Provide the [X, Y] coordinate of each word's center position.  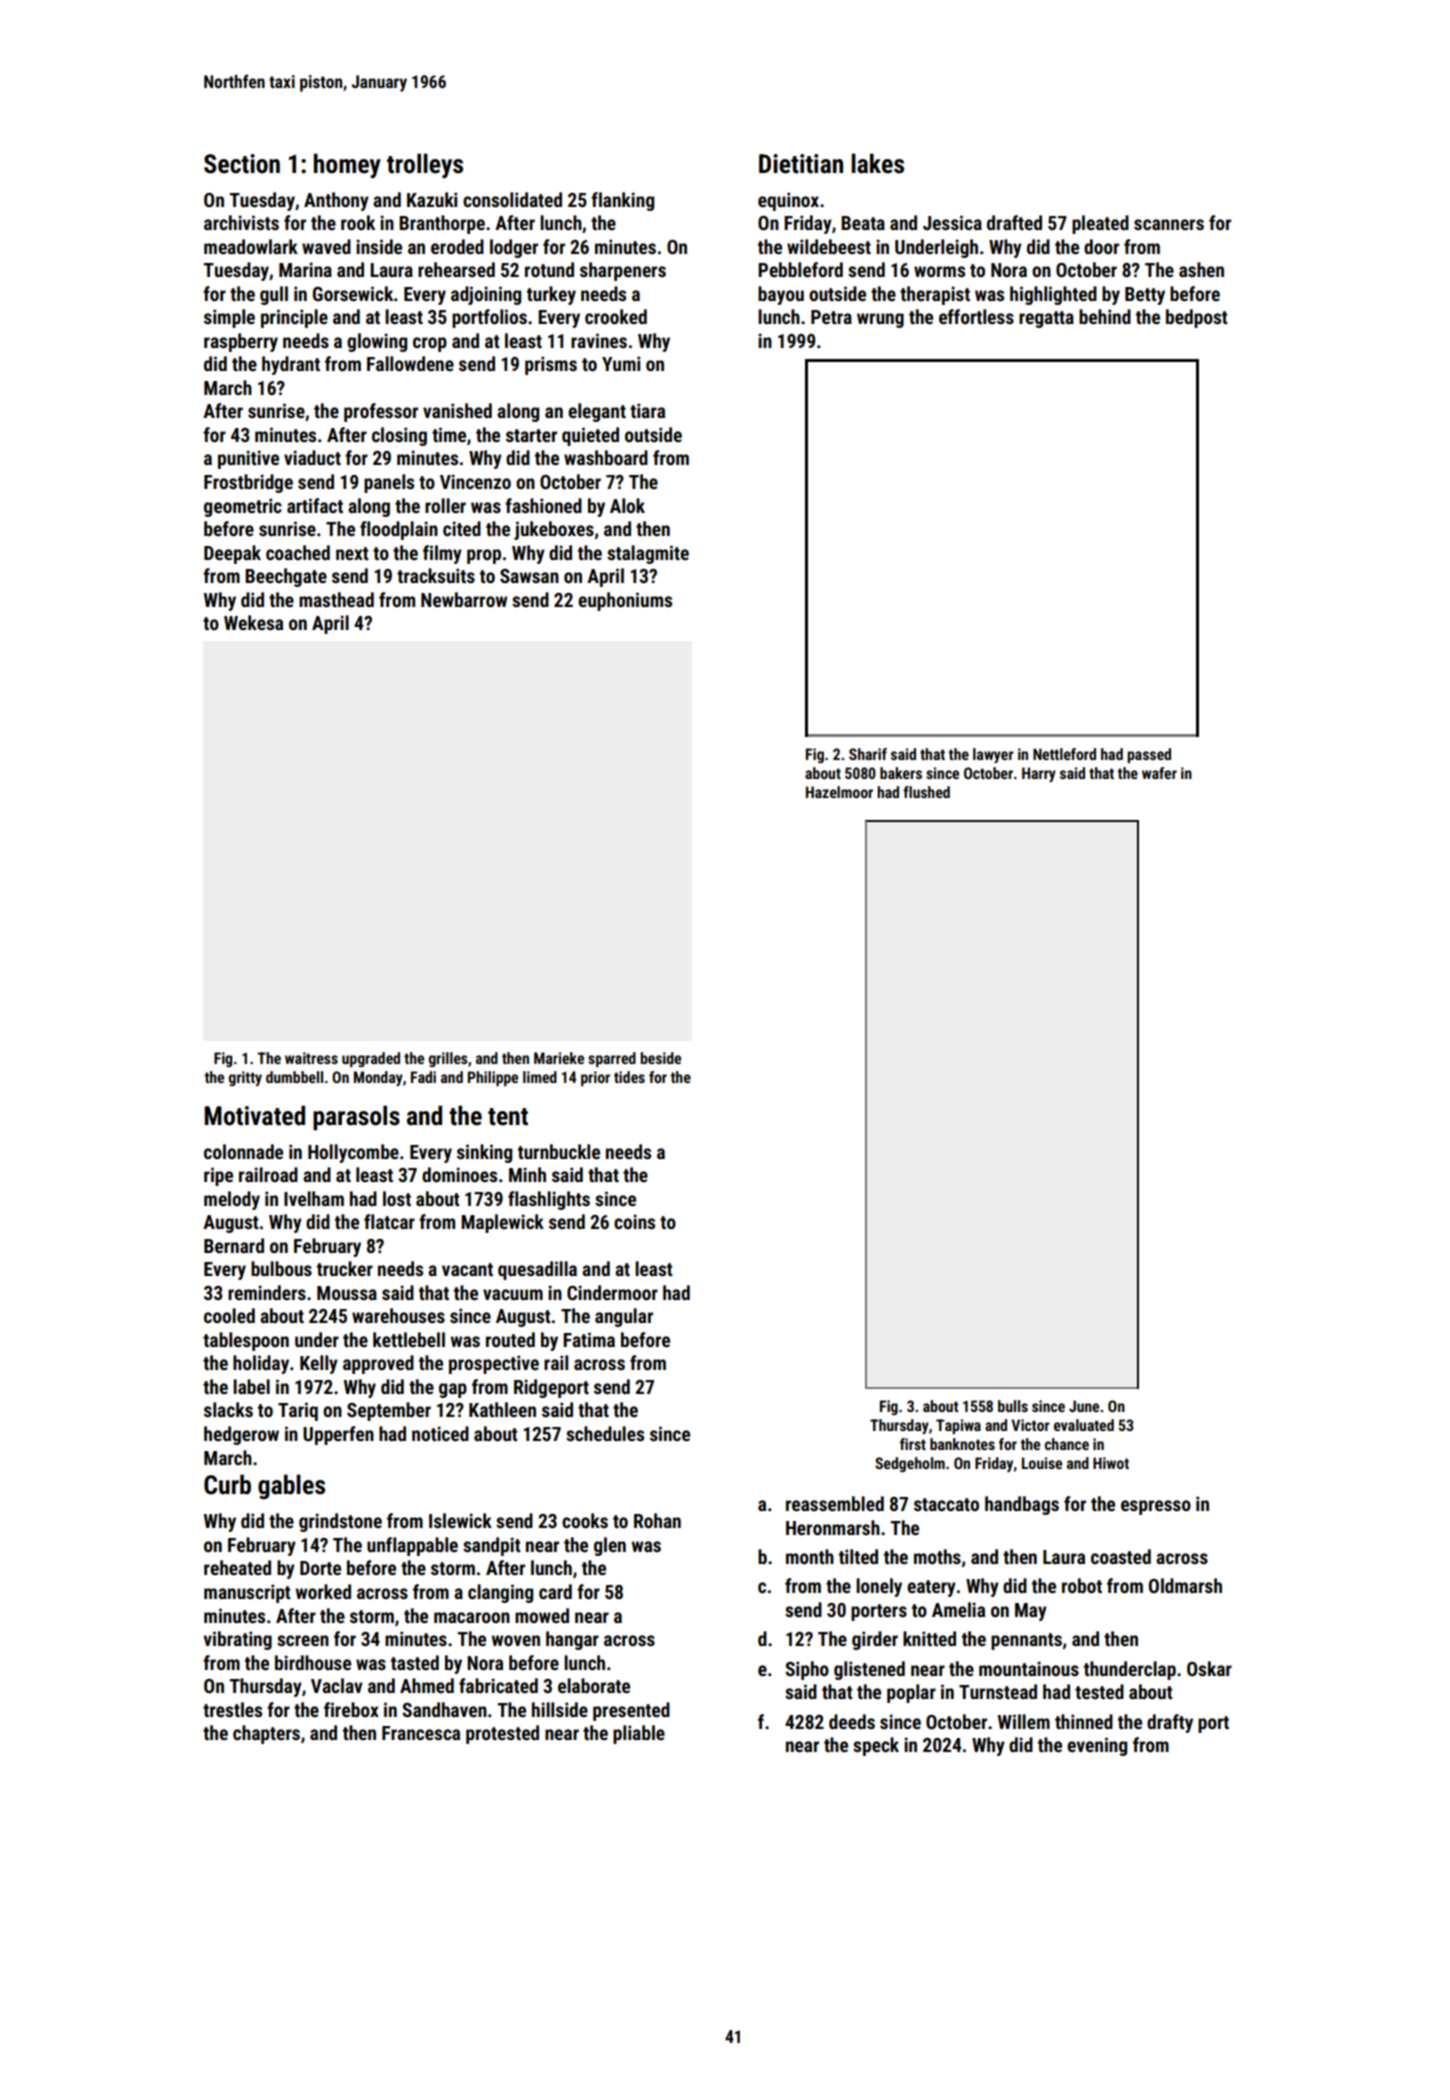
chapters [266, 1734]
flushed [926, 792]
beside [660, 1058]
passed [1149, 755]
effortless [976, 316]
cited [462, 528]
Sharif [868, 754]
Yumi [621, 363]
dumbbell [294, 1077]
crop [430, 344]
